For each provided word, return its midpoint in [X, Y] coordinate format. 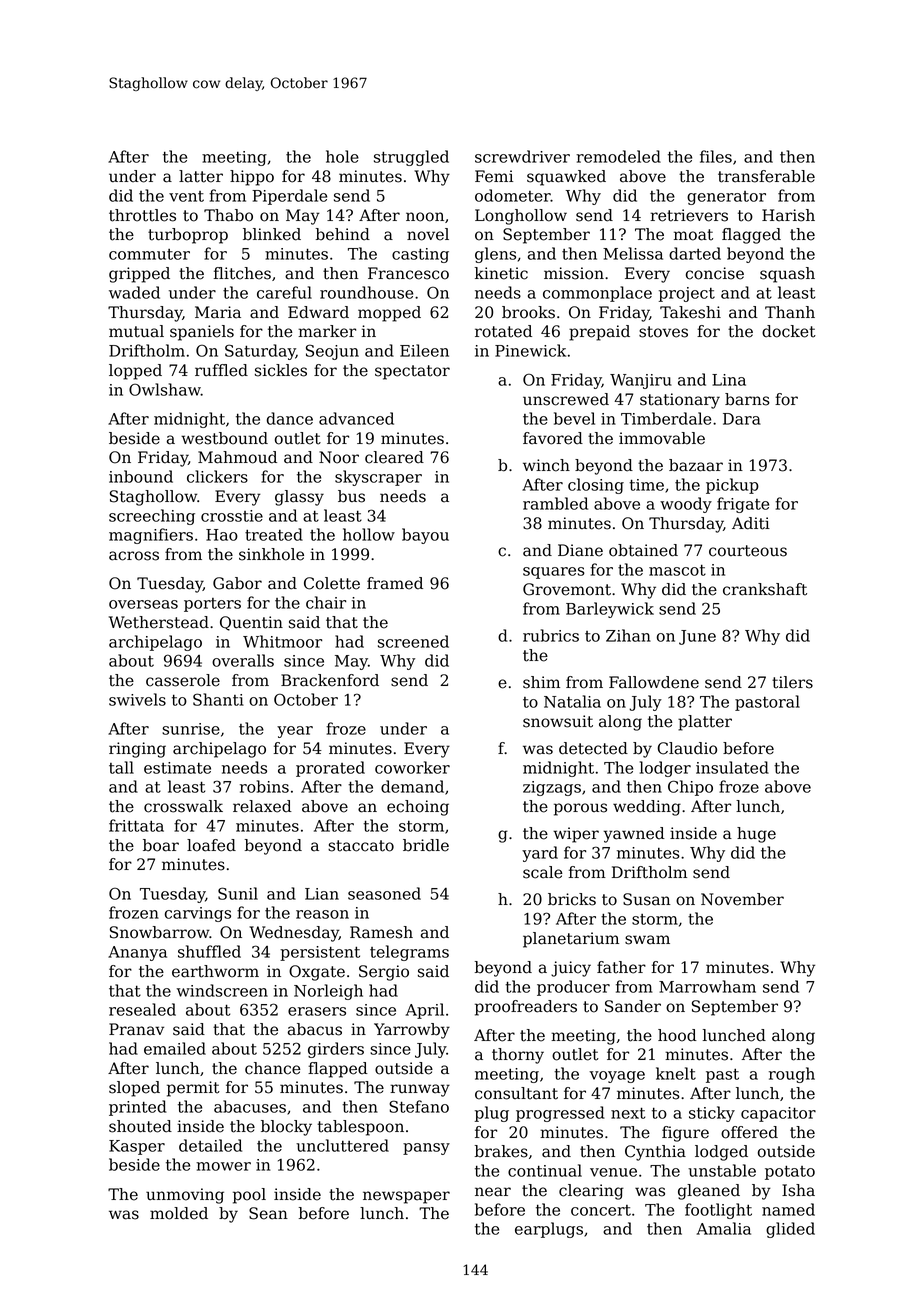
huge [756, 835]
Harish [788, 215]
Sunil [238, 893]
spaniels [202, 333]
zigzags [552, 788]
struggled [411, 158]
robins [264, 786]
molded [179, 1213]
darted [695, 253]
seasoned [384, 893]
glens [495, 255]
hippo [252, 178]
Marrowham [707, 986]
